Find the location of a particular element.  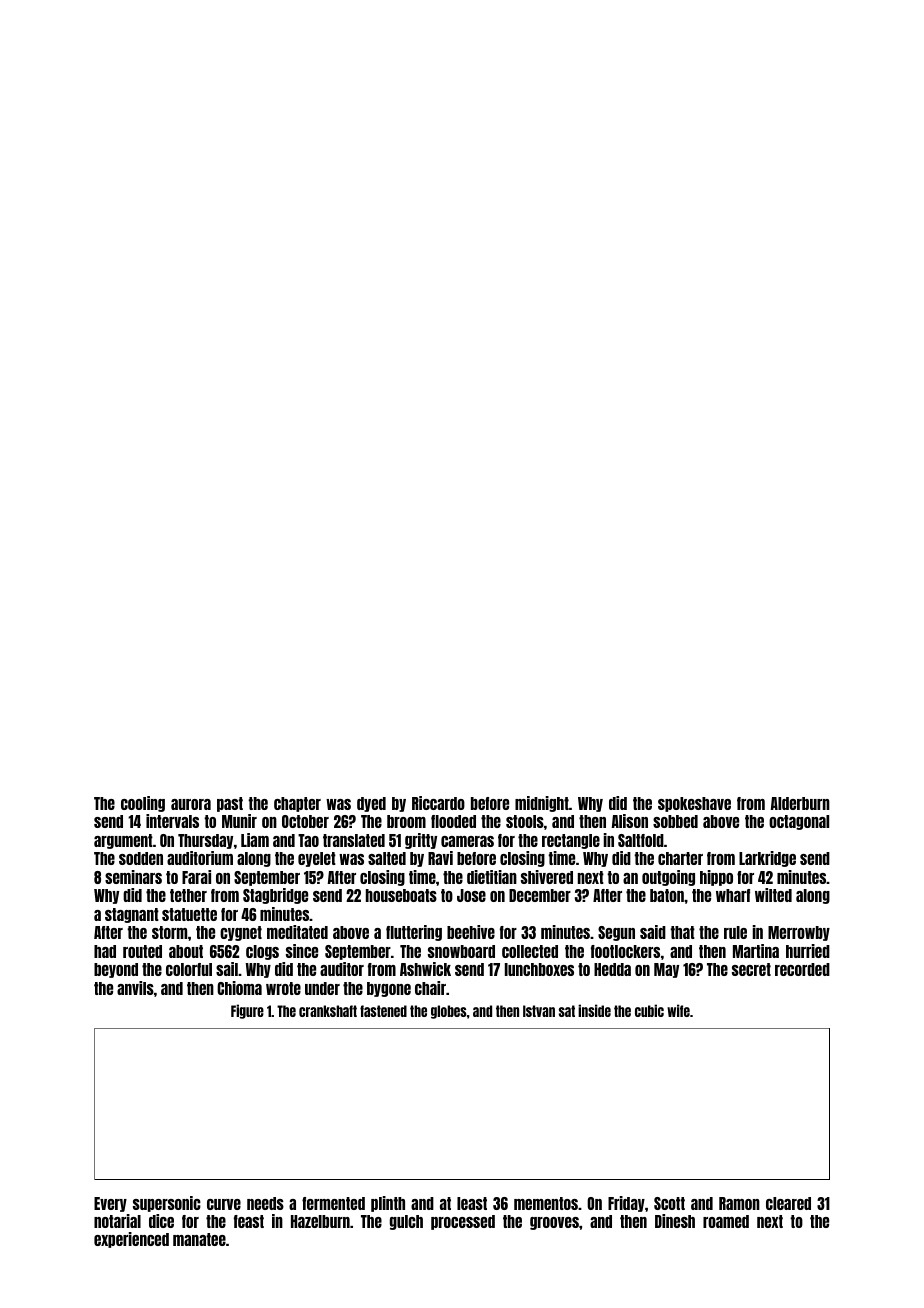

grooves is located at coordinates (554, 1223).
